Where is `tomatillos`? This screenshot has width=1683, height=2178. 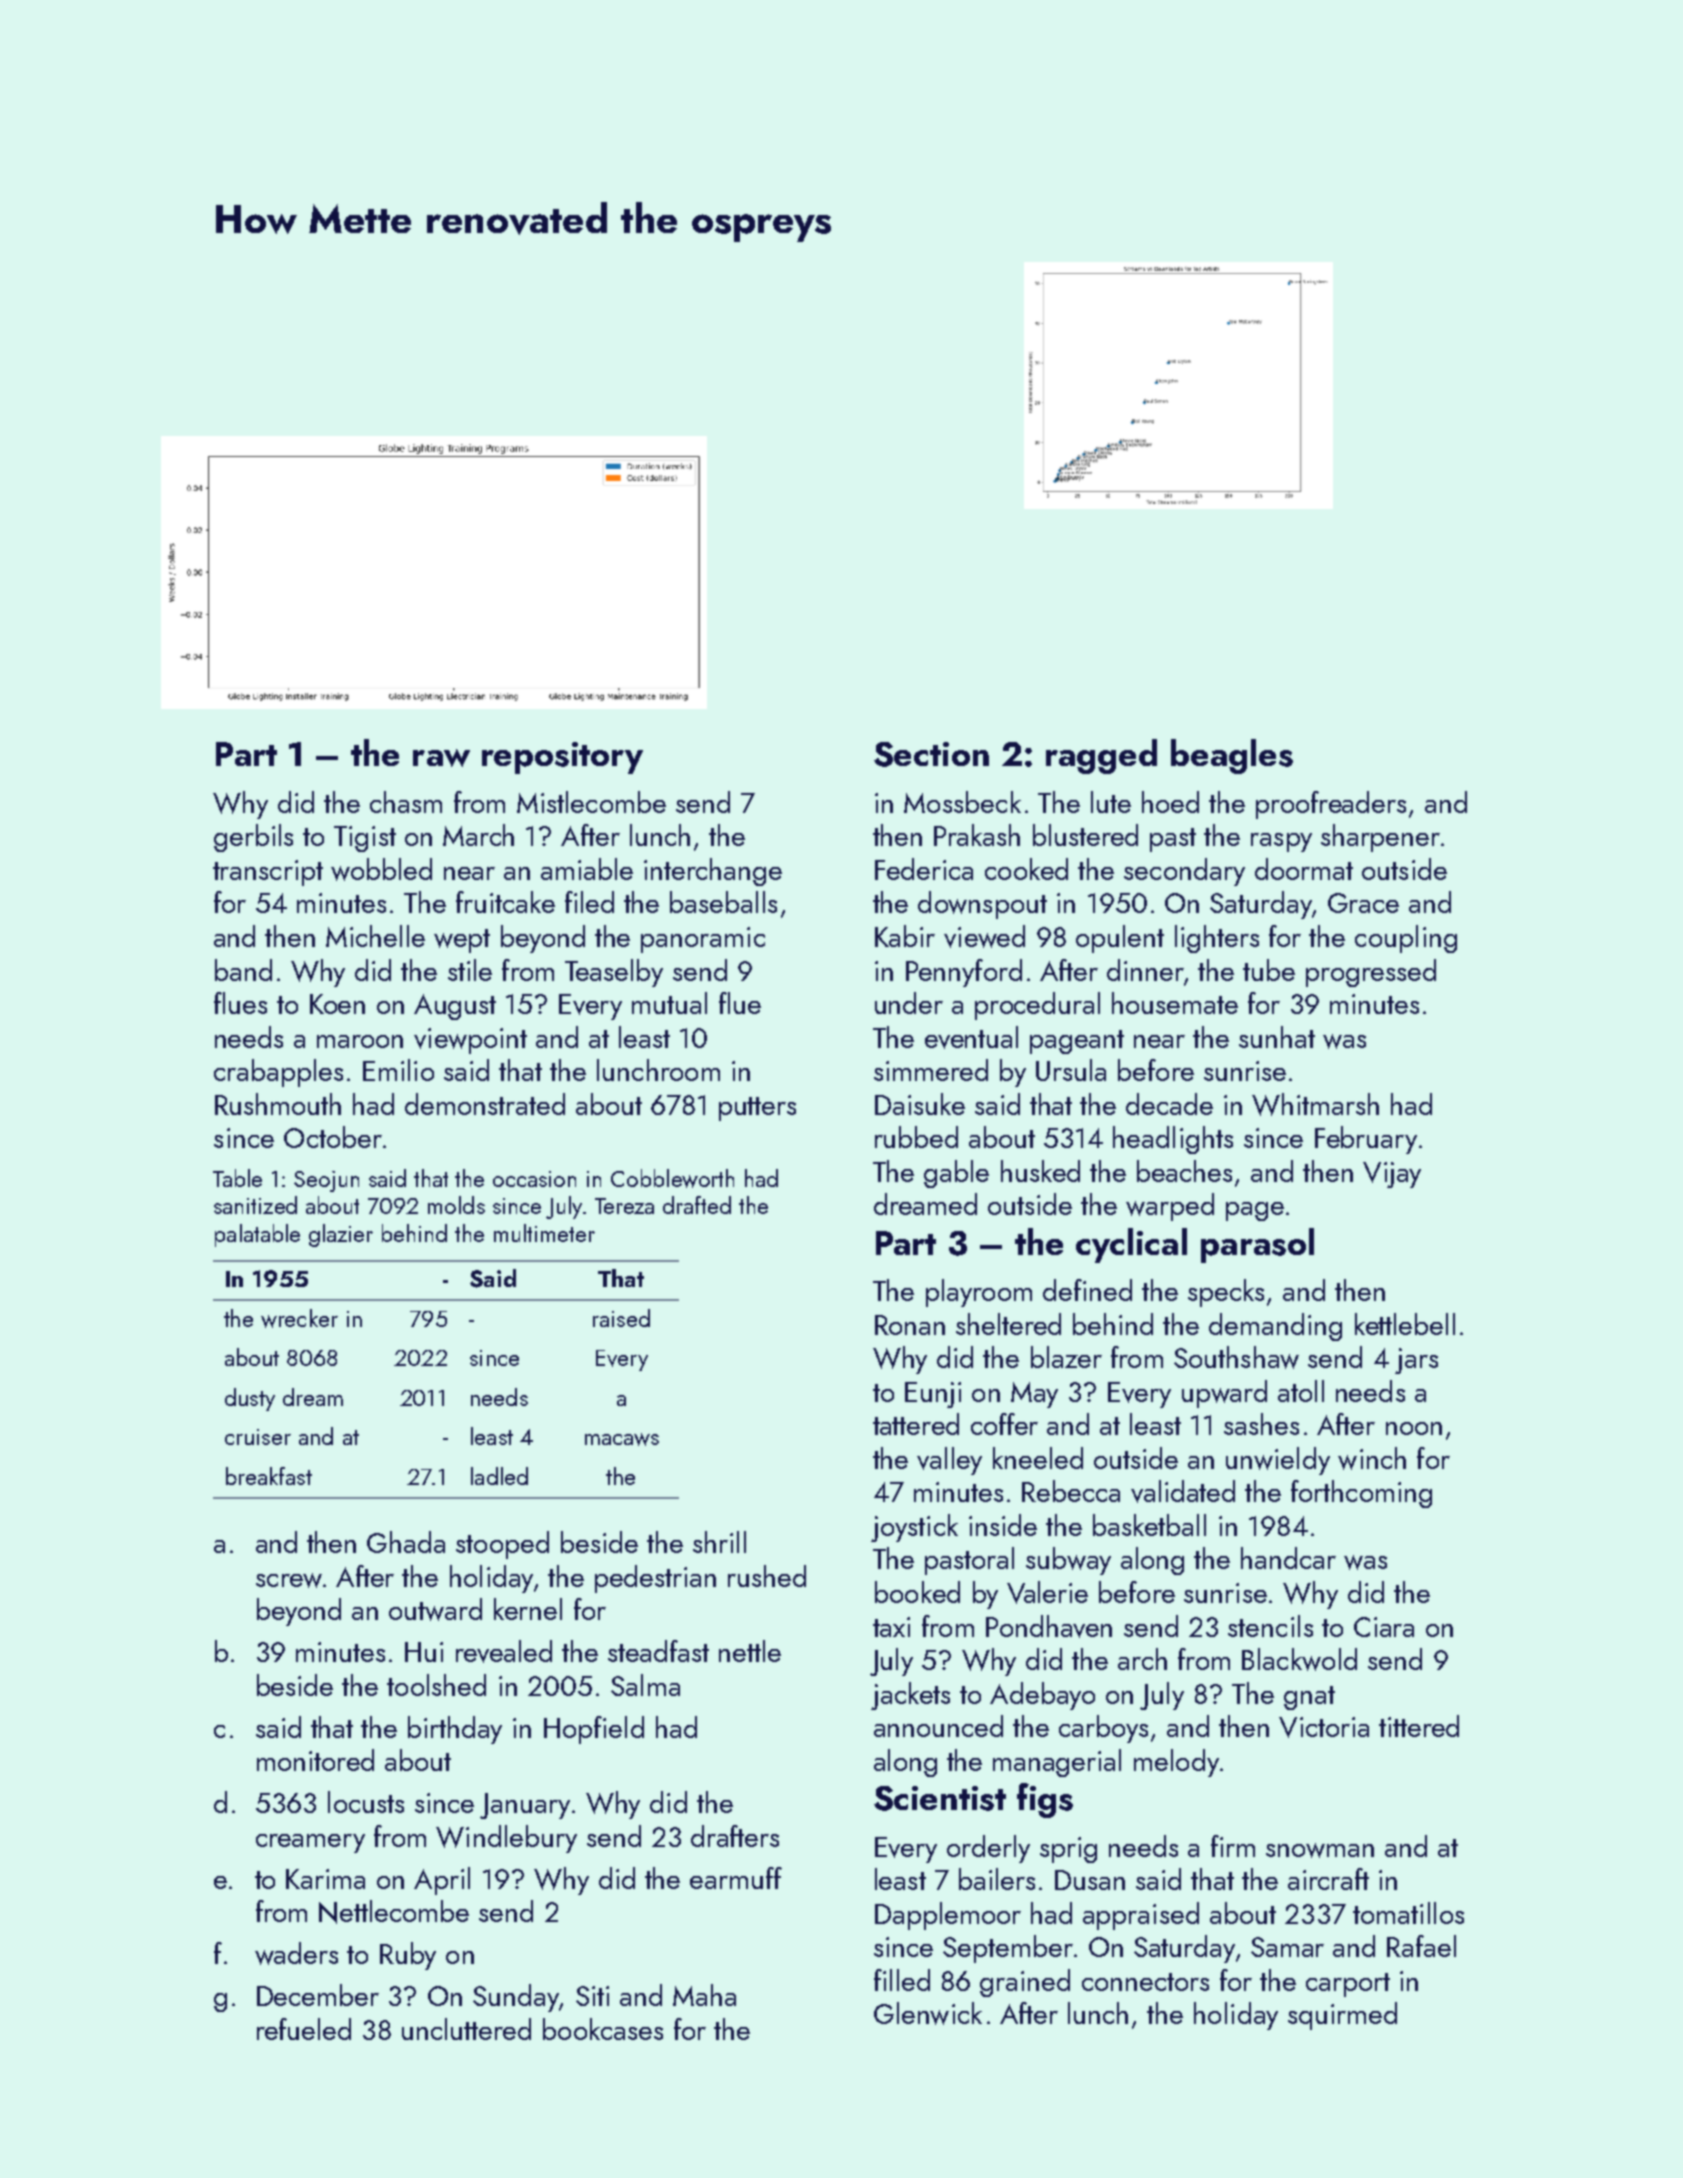 tomatillos is located at coordinates (1408, 1913).
